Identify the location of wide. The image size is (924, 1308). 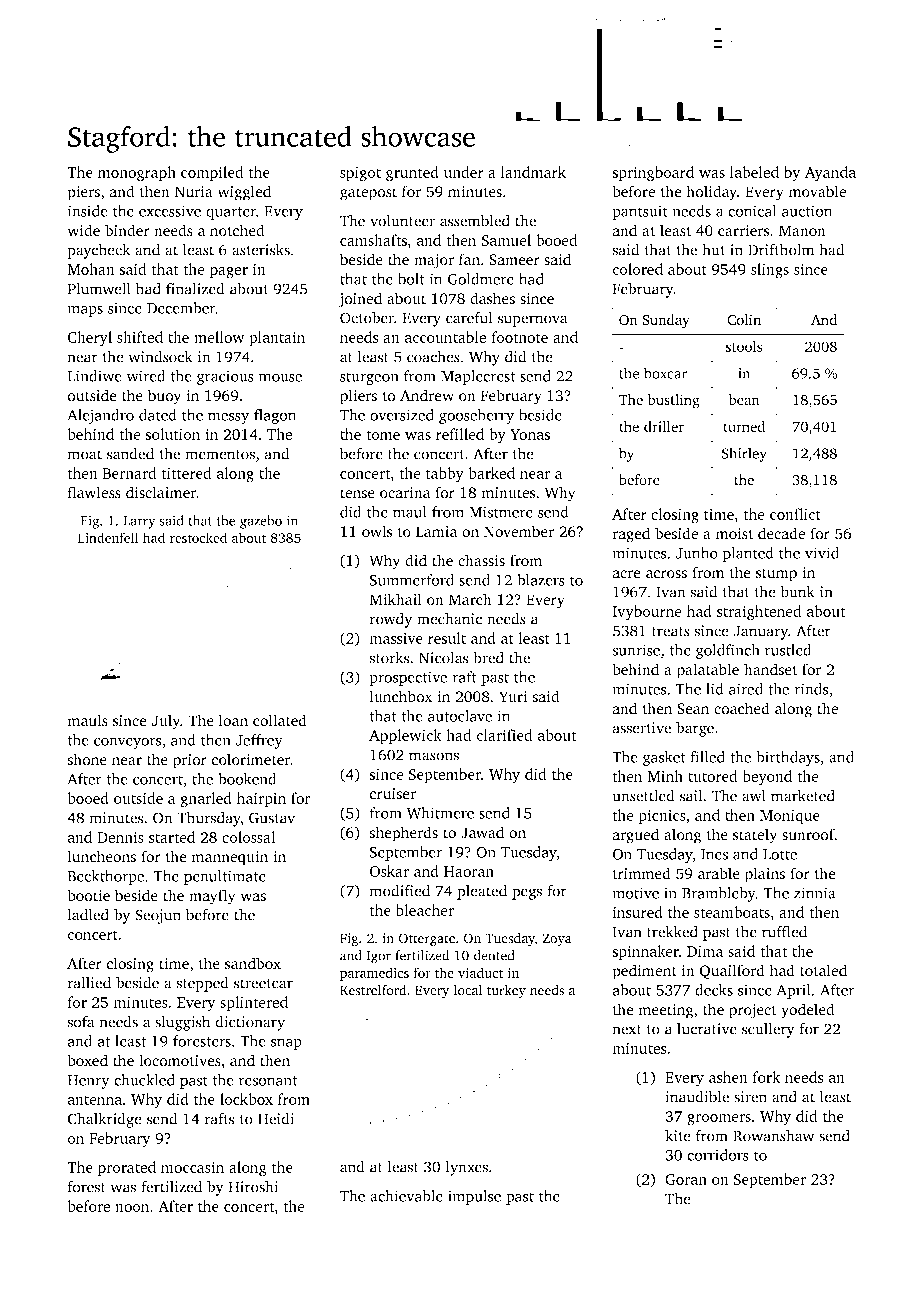
(83, 230).
